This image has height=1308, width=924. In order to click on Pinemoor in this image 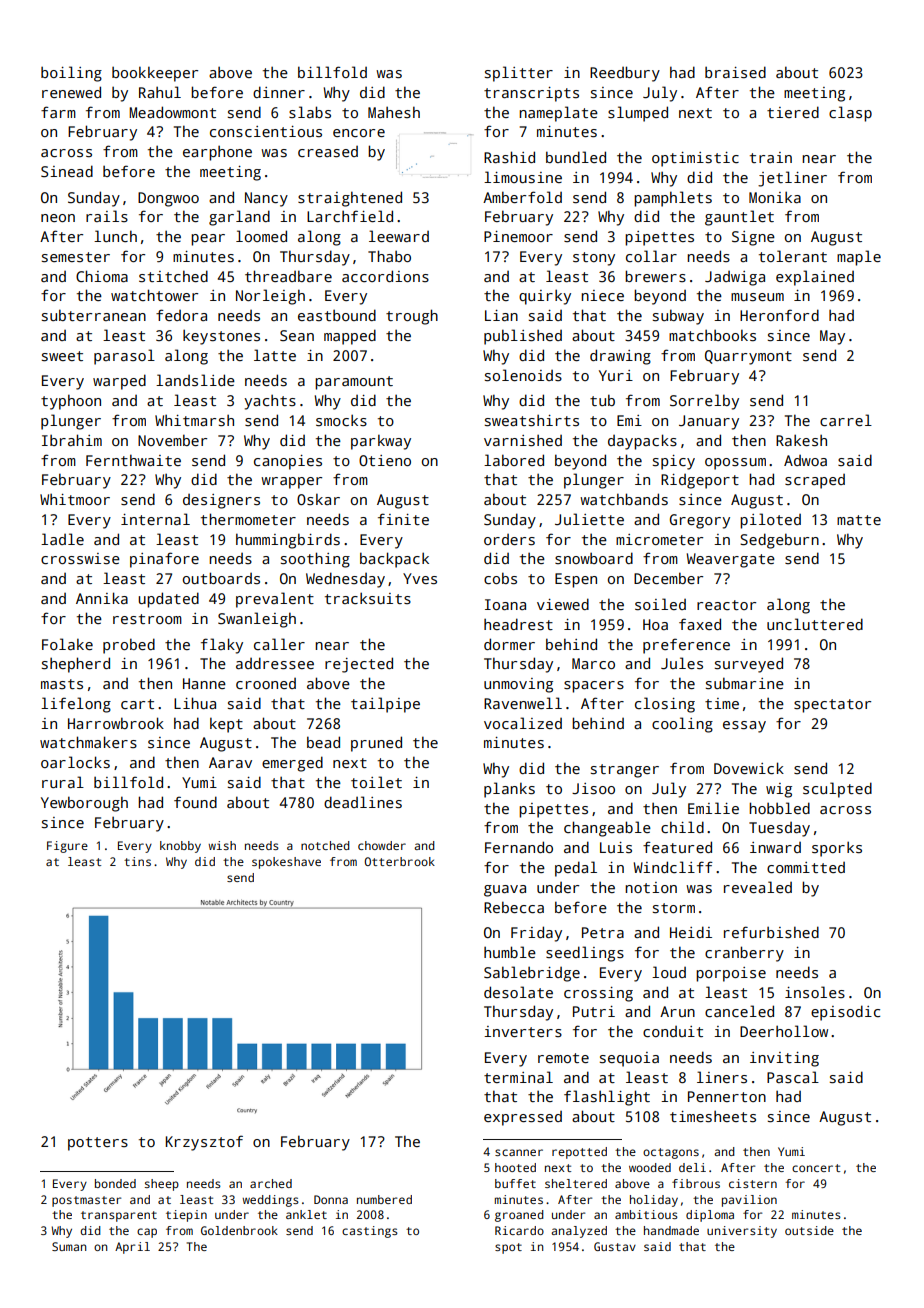, I will do `click(518, 236)`.
